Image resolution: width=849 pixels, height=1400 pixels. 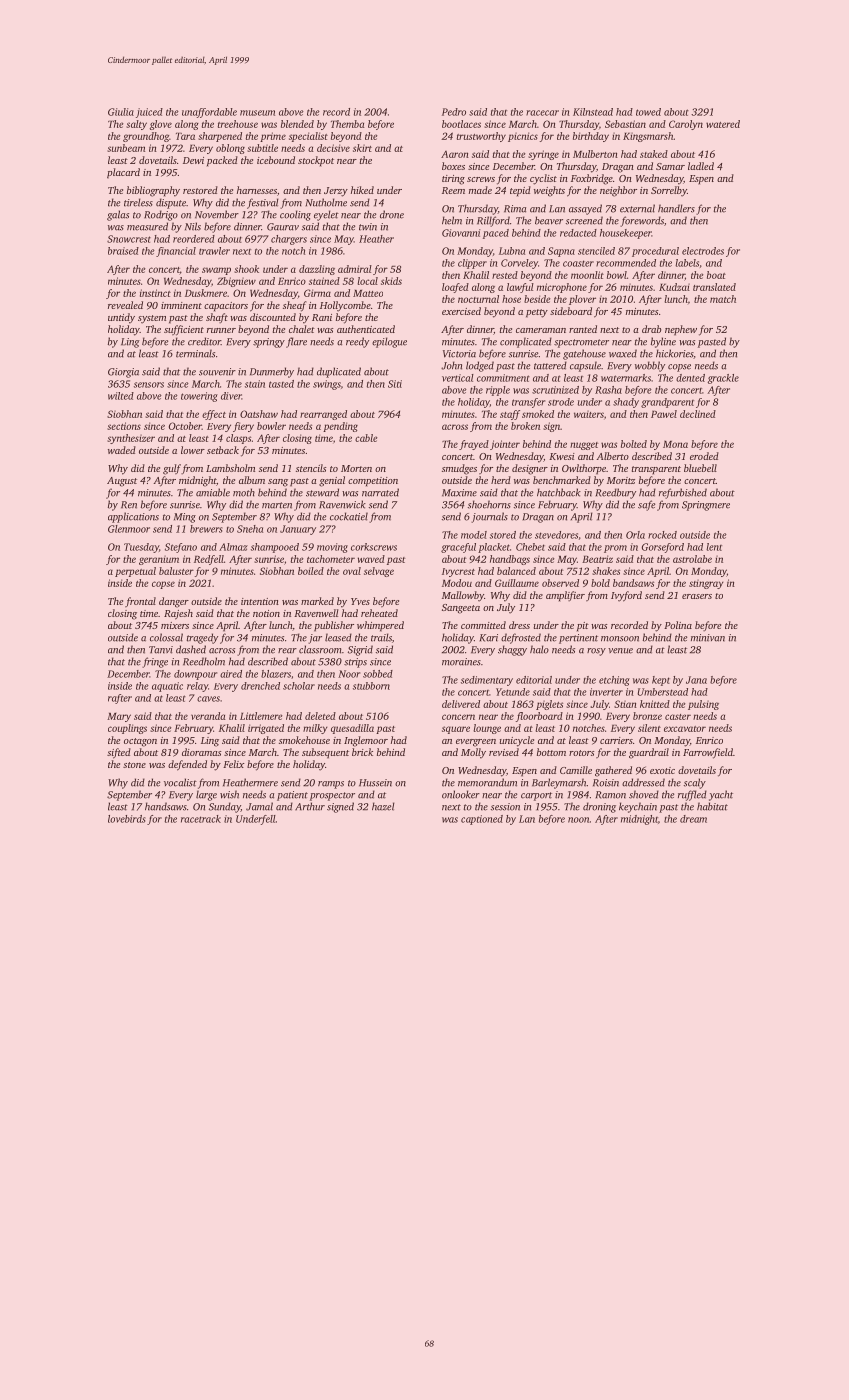 I want to click on staked, so click(x=654, y=154).
